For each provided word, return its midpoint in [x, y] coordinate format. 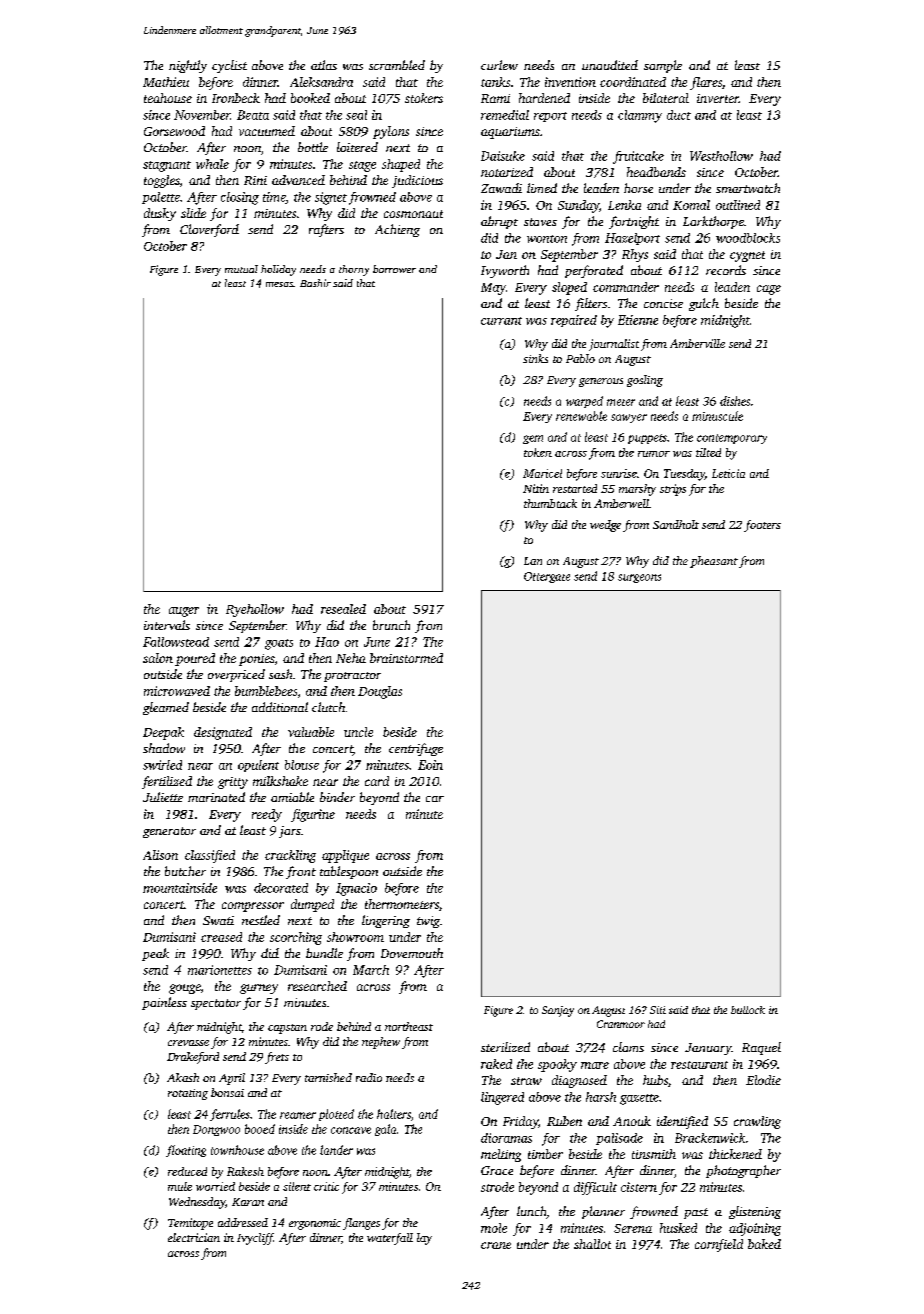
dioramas [506, 1138]
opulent [258, 766]
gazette [639, 1099]
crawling [757, 1122]
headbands [656, 172]
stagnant [167, 166]
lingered [502, 1098]
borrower [394, 269]
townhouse [237, 1150]
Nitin [536, 488]
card [377, 781]
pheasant [714, 562]
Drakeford [193, 1058]
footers [762, 526]
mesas [279, 284]
